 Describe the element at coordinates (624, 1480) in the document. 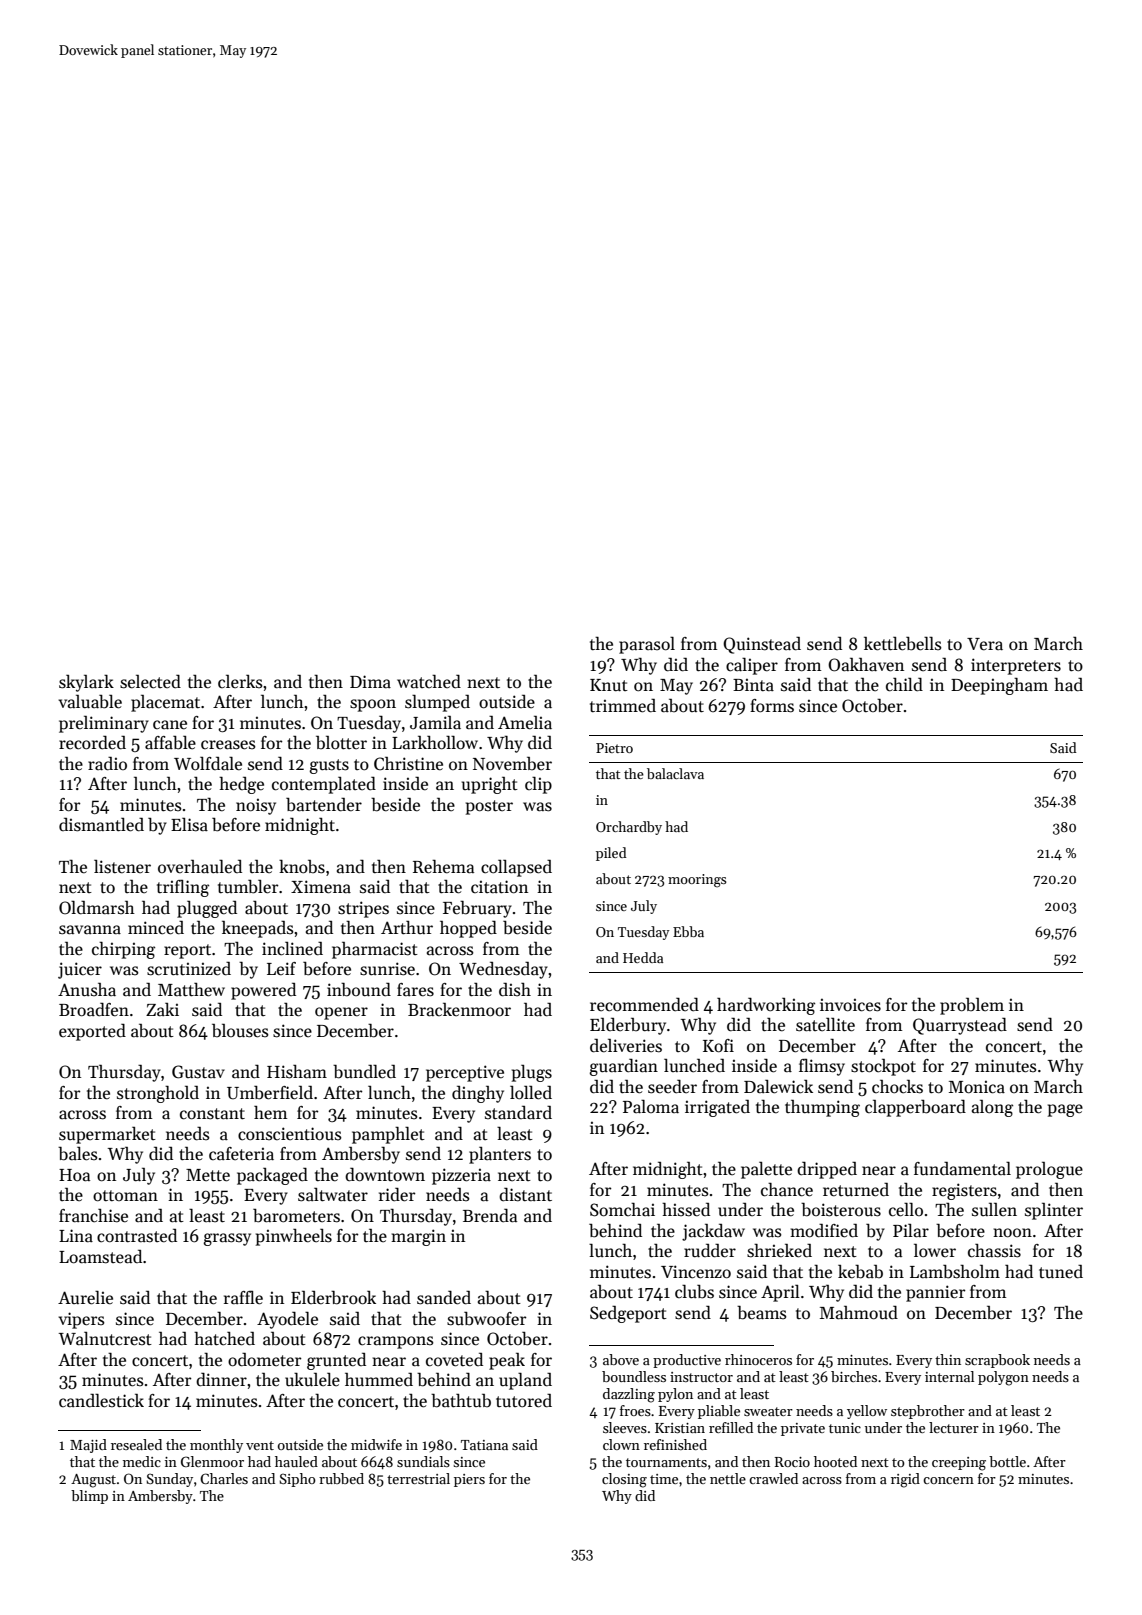

I see `closing` at that location.
